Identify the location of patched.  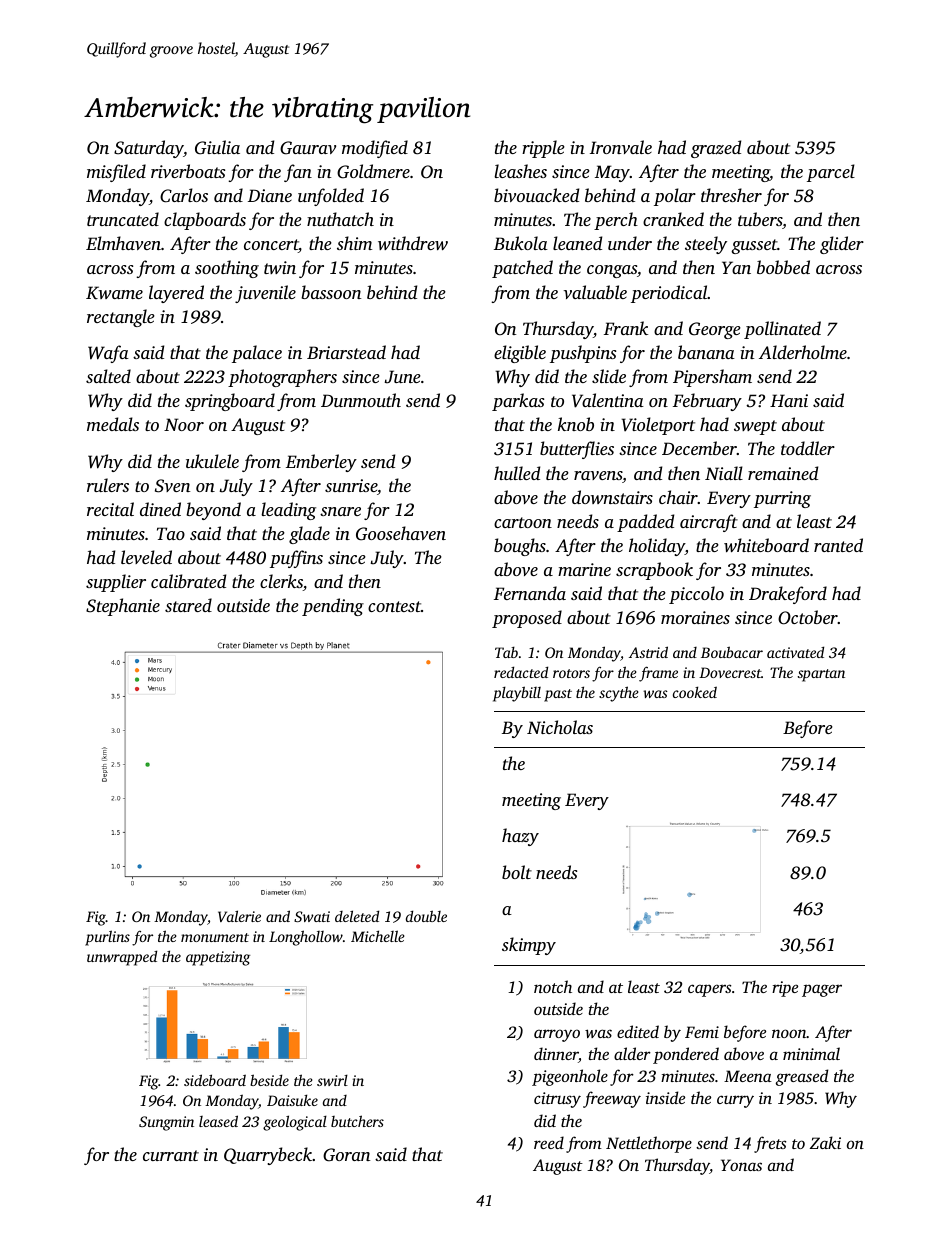
(522, 269).
